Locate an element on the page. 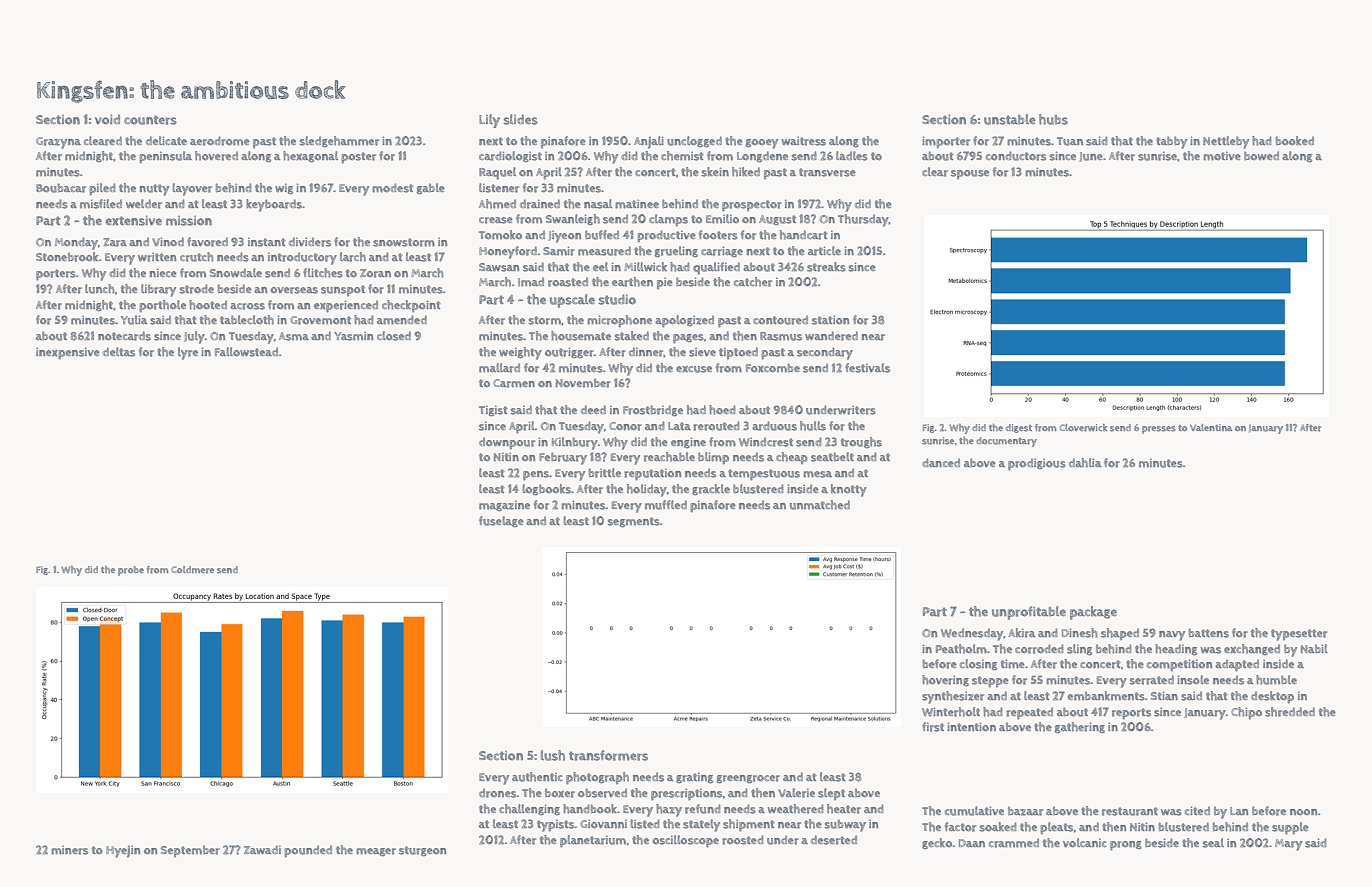  Chipo is located at coordinates (1246, 713).
